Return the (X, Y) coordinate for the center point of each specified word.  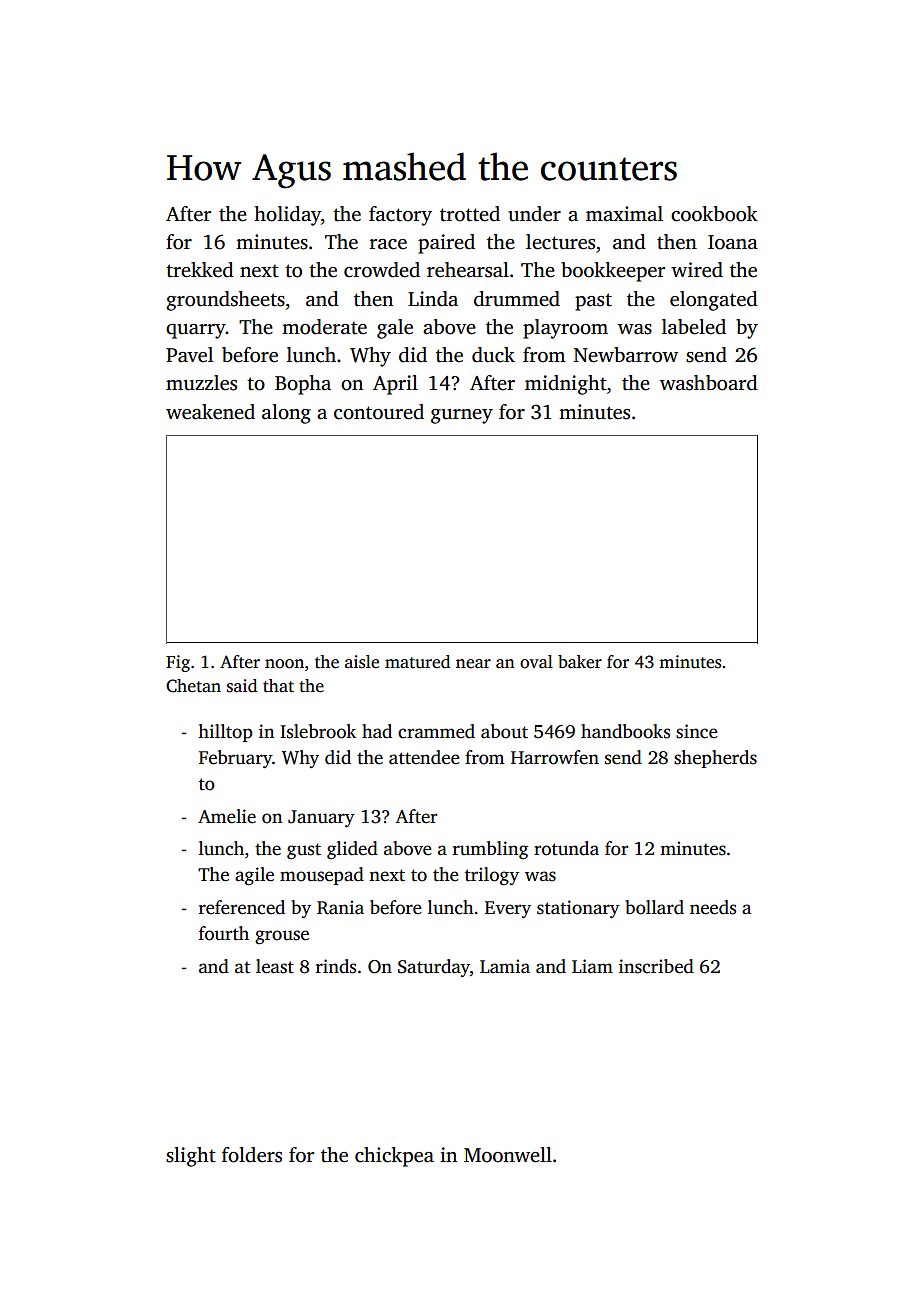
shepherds (715, 759)
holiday (287, 216)
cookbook (714, 214)
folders (252, 1155)
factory (400, 216)
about (504, 731)
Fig (178, 663)
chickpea (394, 1157)
